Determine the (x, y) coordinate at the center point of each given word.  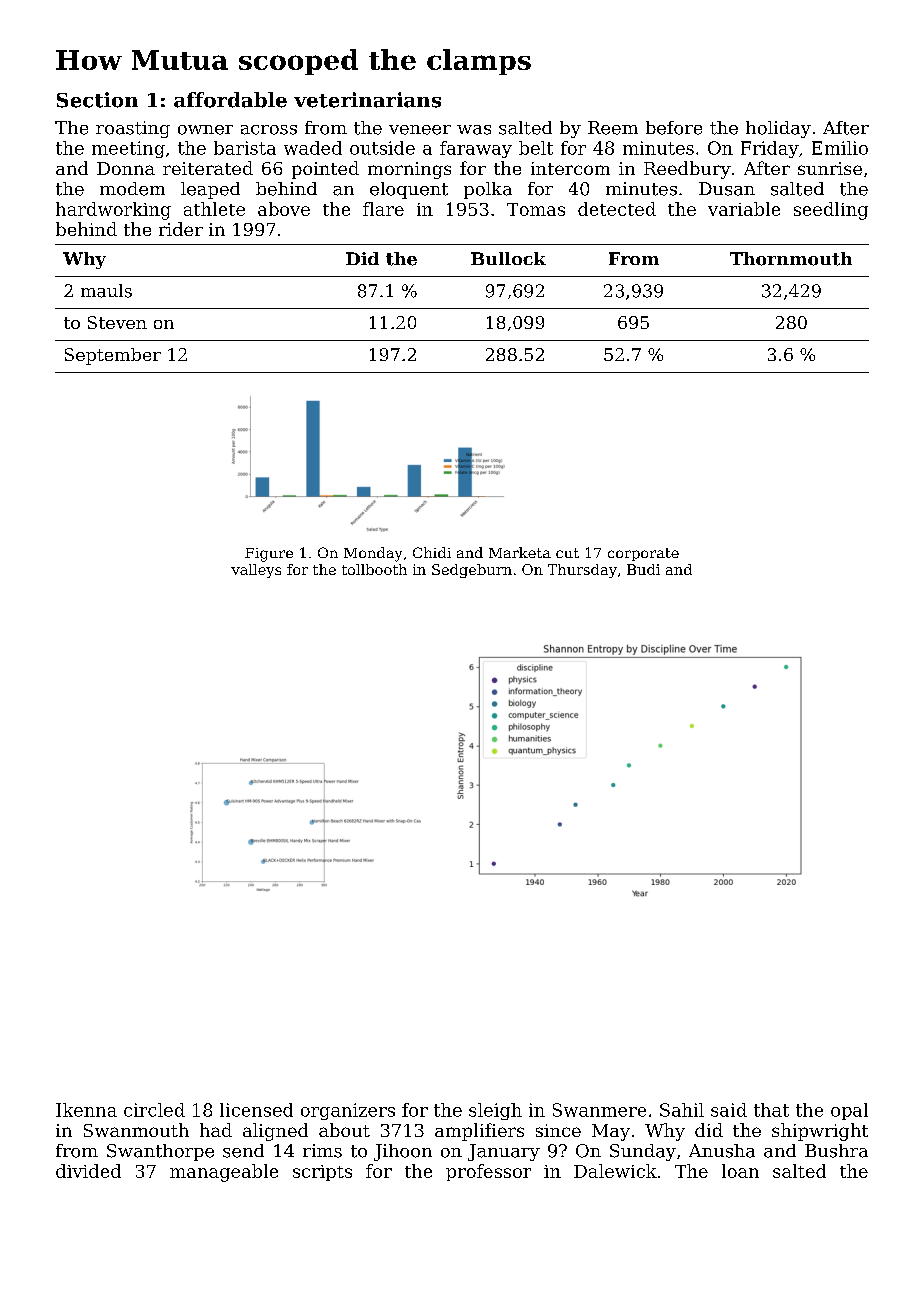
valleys (256, 571)
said (729, 1110)
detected (617, 209)
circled (154, 1110)
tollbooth (374, 569)
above (284, 209)
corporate (643, 554)
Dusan (727, 189)
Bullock (508, 258)
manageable (224, 1173)
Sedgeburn (472, 571)
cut (567, 553)
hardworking (113, 211)
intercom (570, 168)
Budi (643, 569)
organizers (348, 1111)
